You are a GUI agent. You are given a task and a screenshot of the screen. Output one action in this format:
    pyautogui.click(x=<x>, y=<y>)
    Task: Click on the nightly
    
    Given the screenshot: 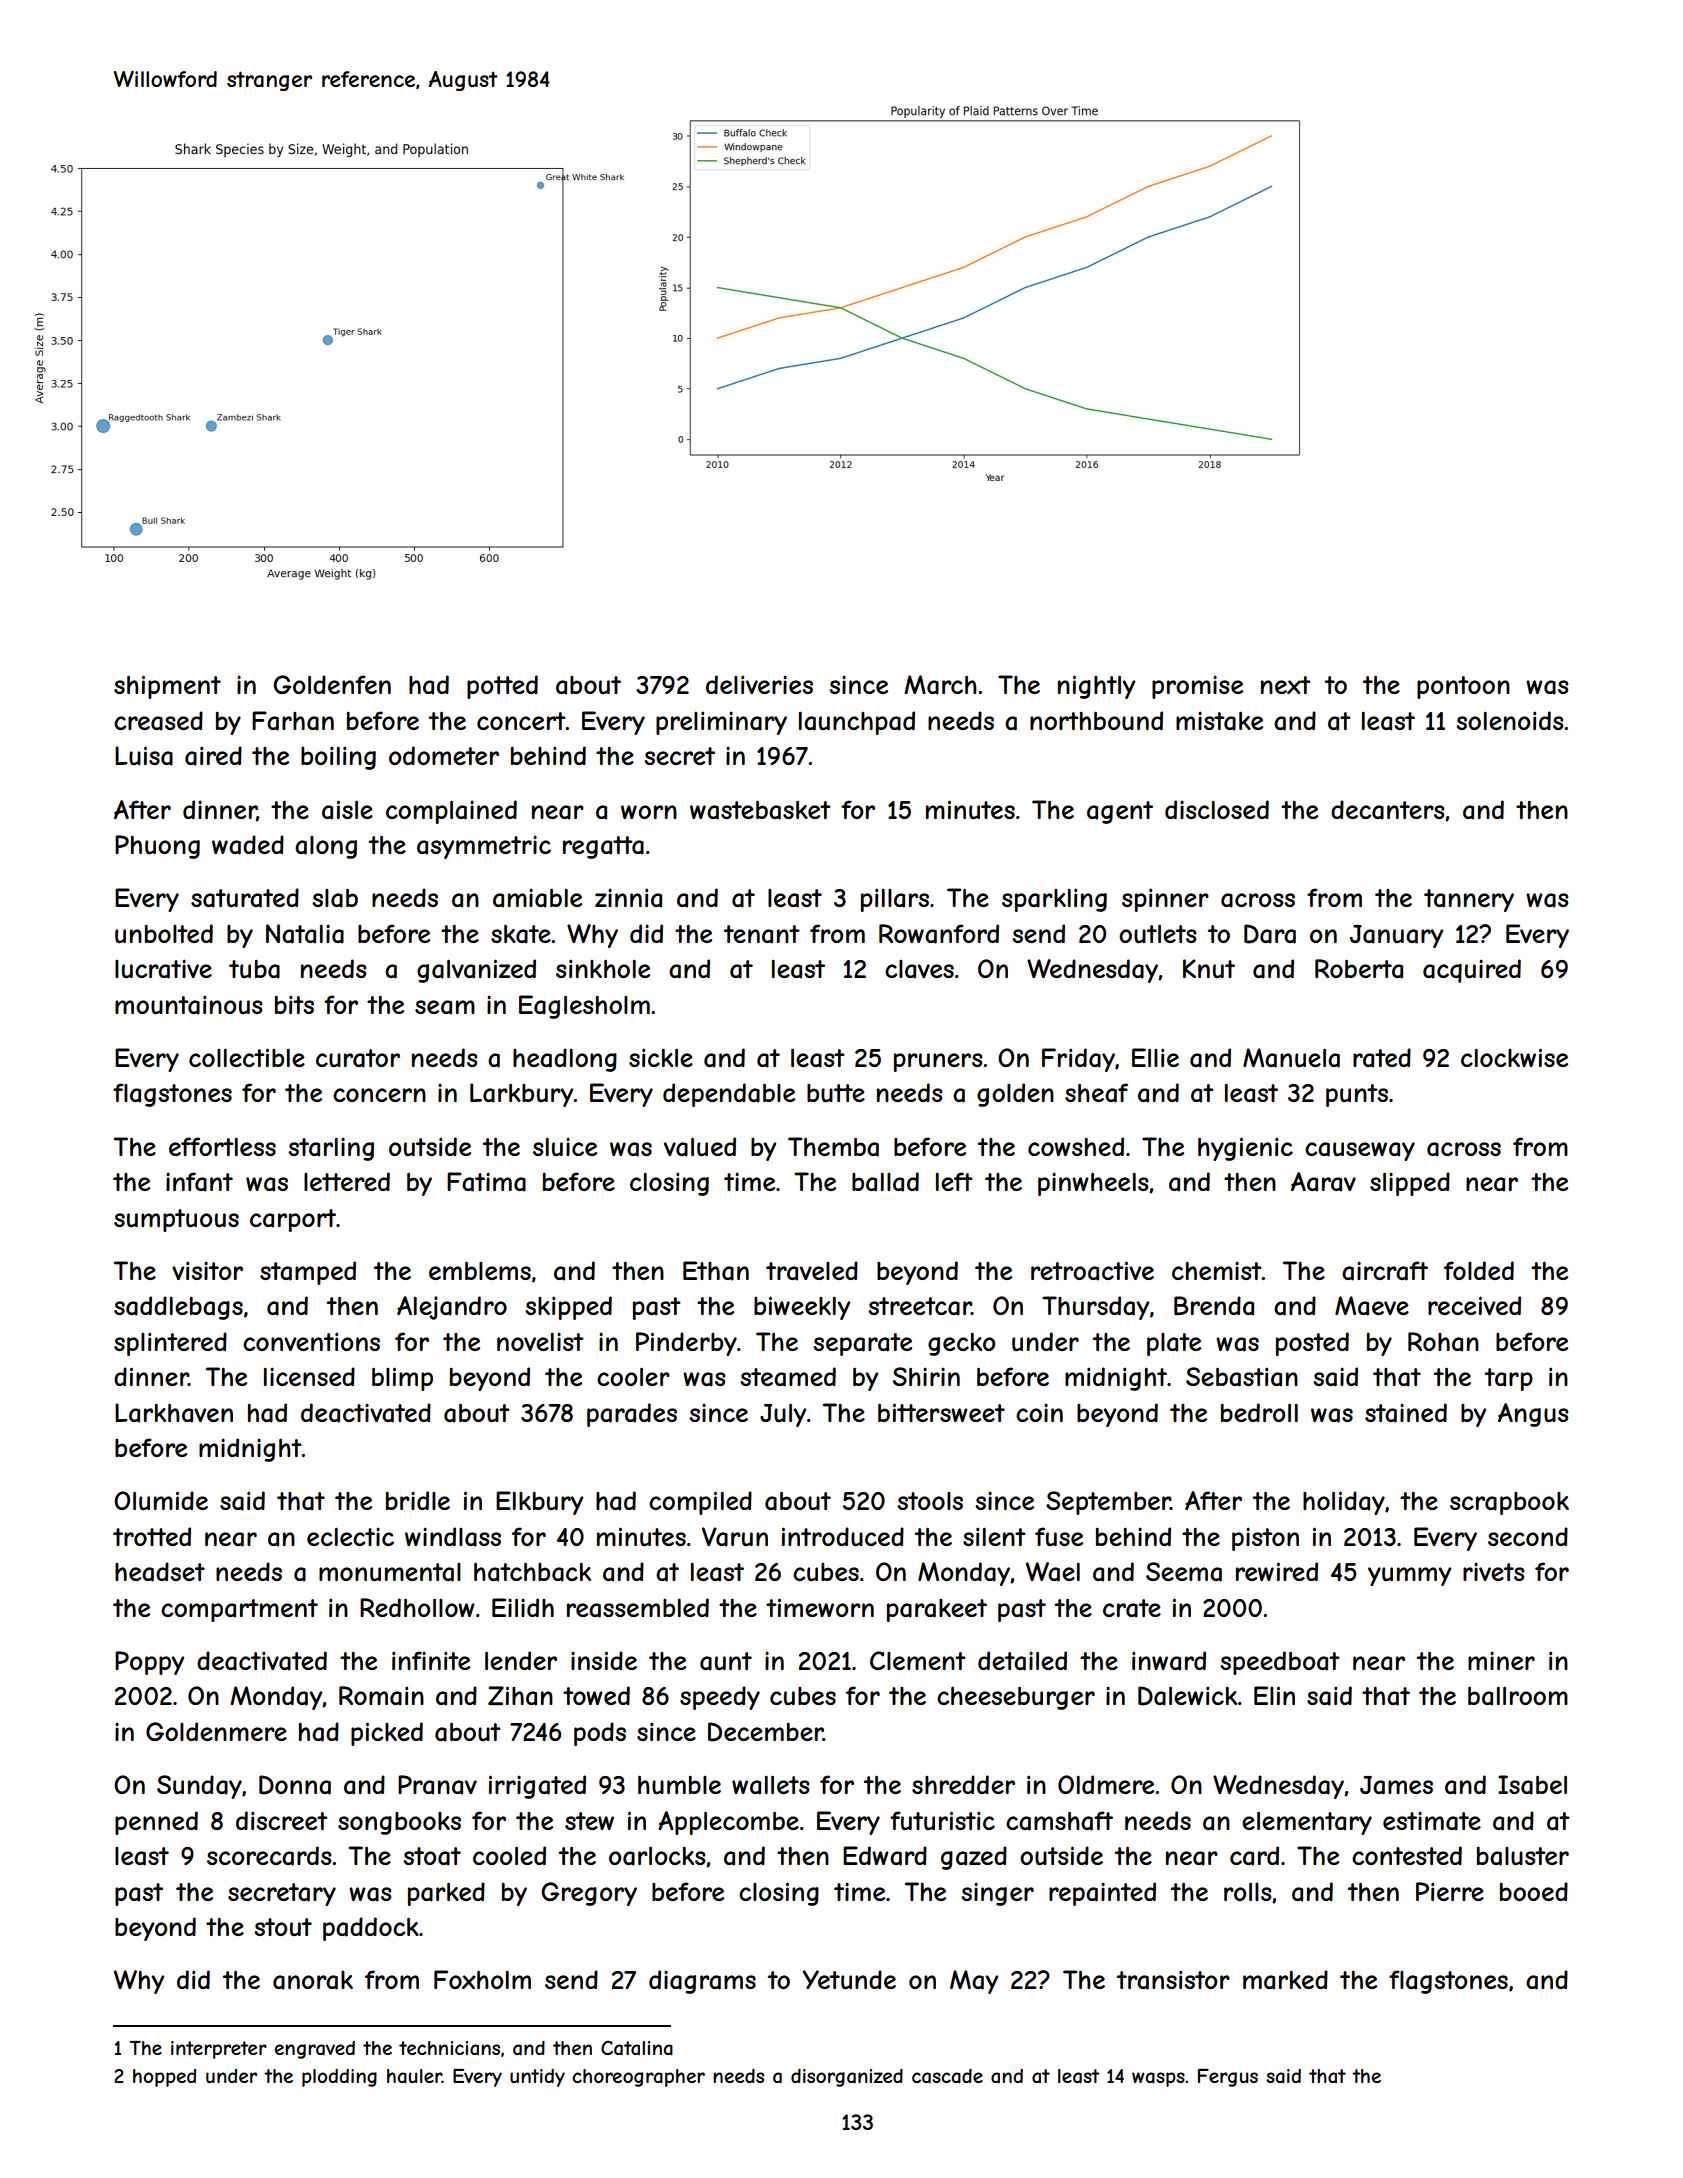 What is the action you would take?
    pyautogui.click(x=1096, y=687)
